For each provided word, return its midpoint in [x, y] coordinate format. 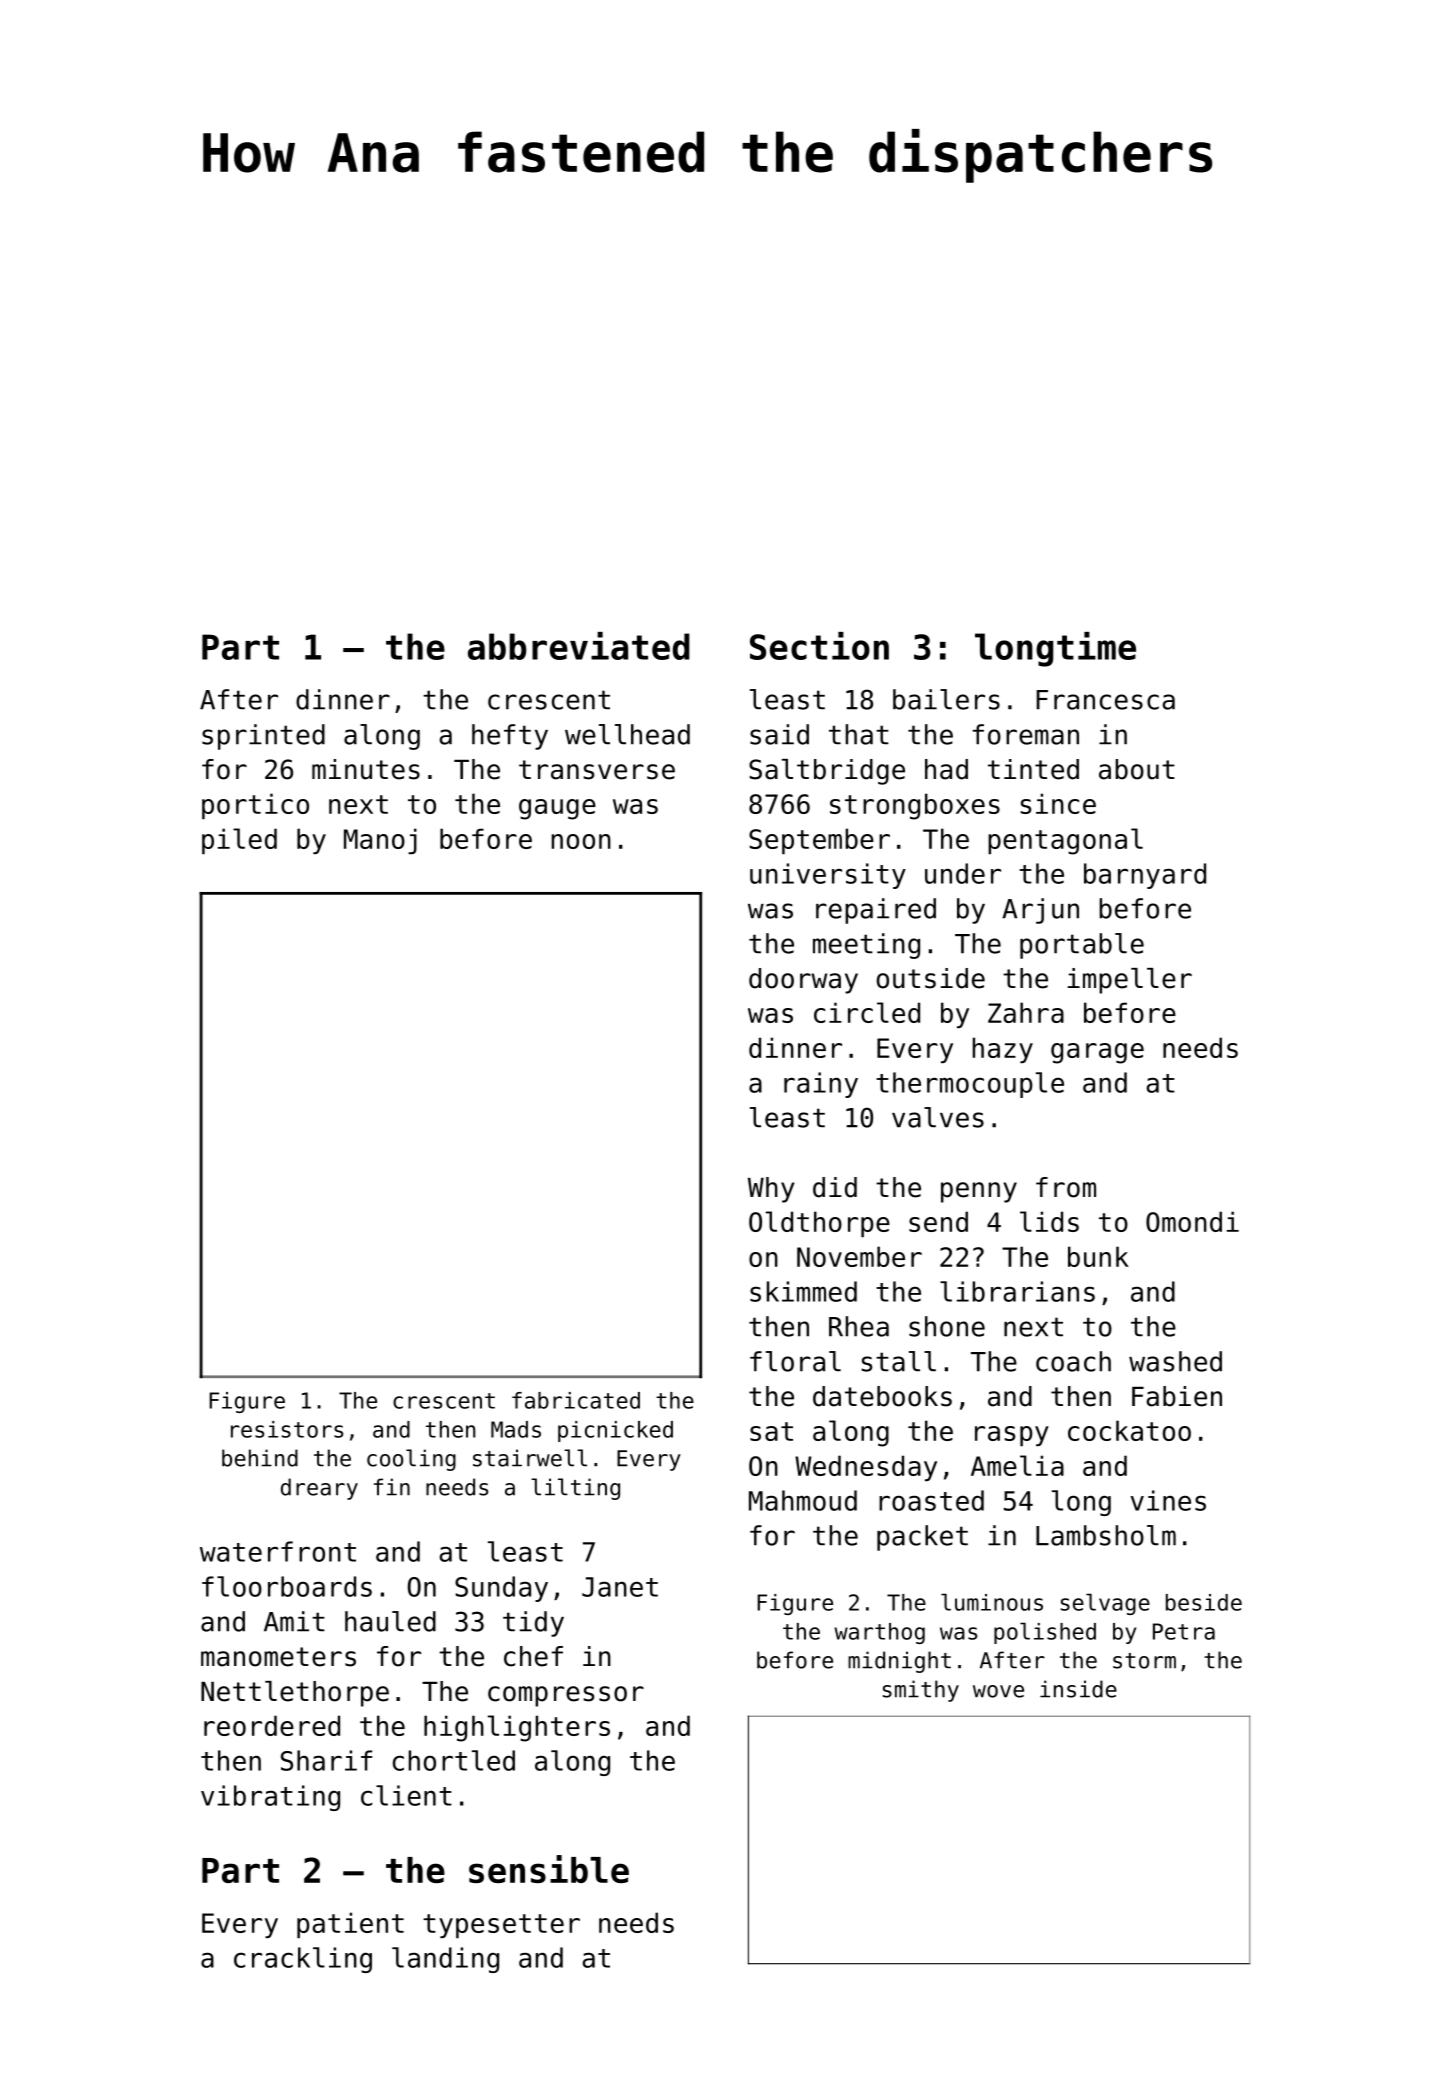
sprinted [263, 737]
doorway [803, 981]
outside [931, 978]
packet [922, 1538]
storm [1144, 1661]
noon [581, 841]
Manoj [380, 841]
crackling [303, 1960]
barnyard [1145, 876]
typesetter [501, 1926]
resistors [287, 1429]
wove [998, 1691]
